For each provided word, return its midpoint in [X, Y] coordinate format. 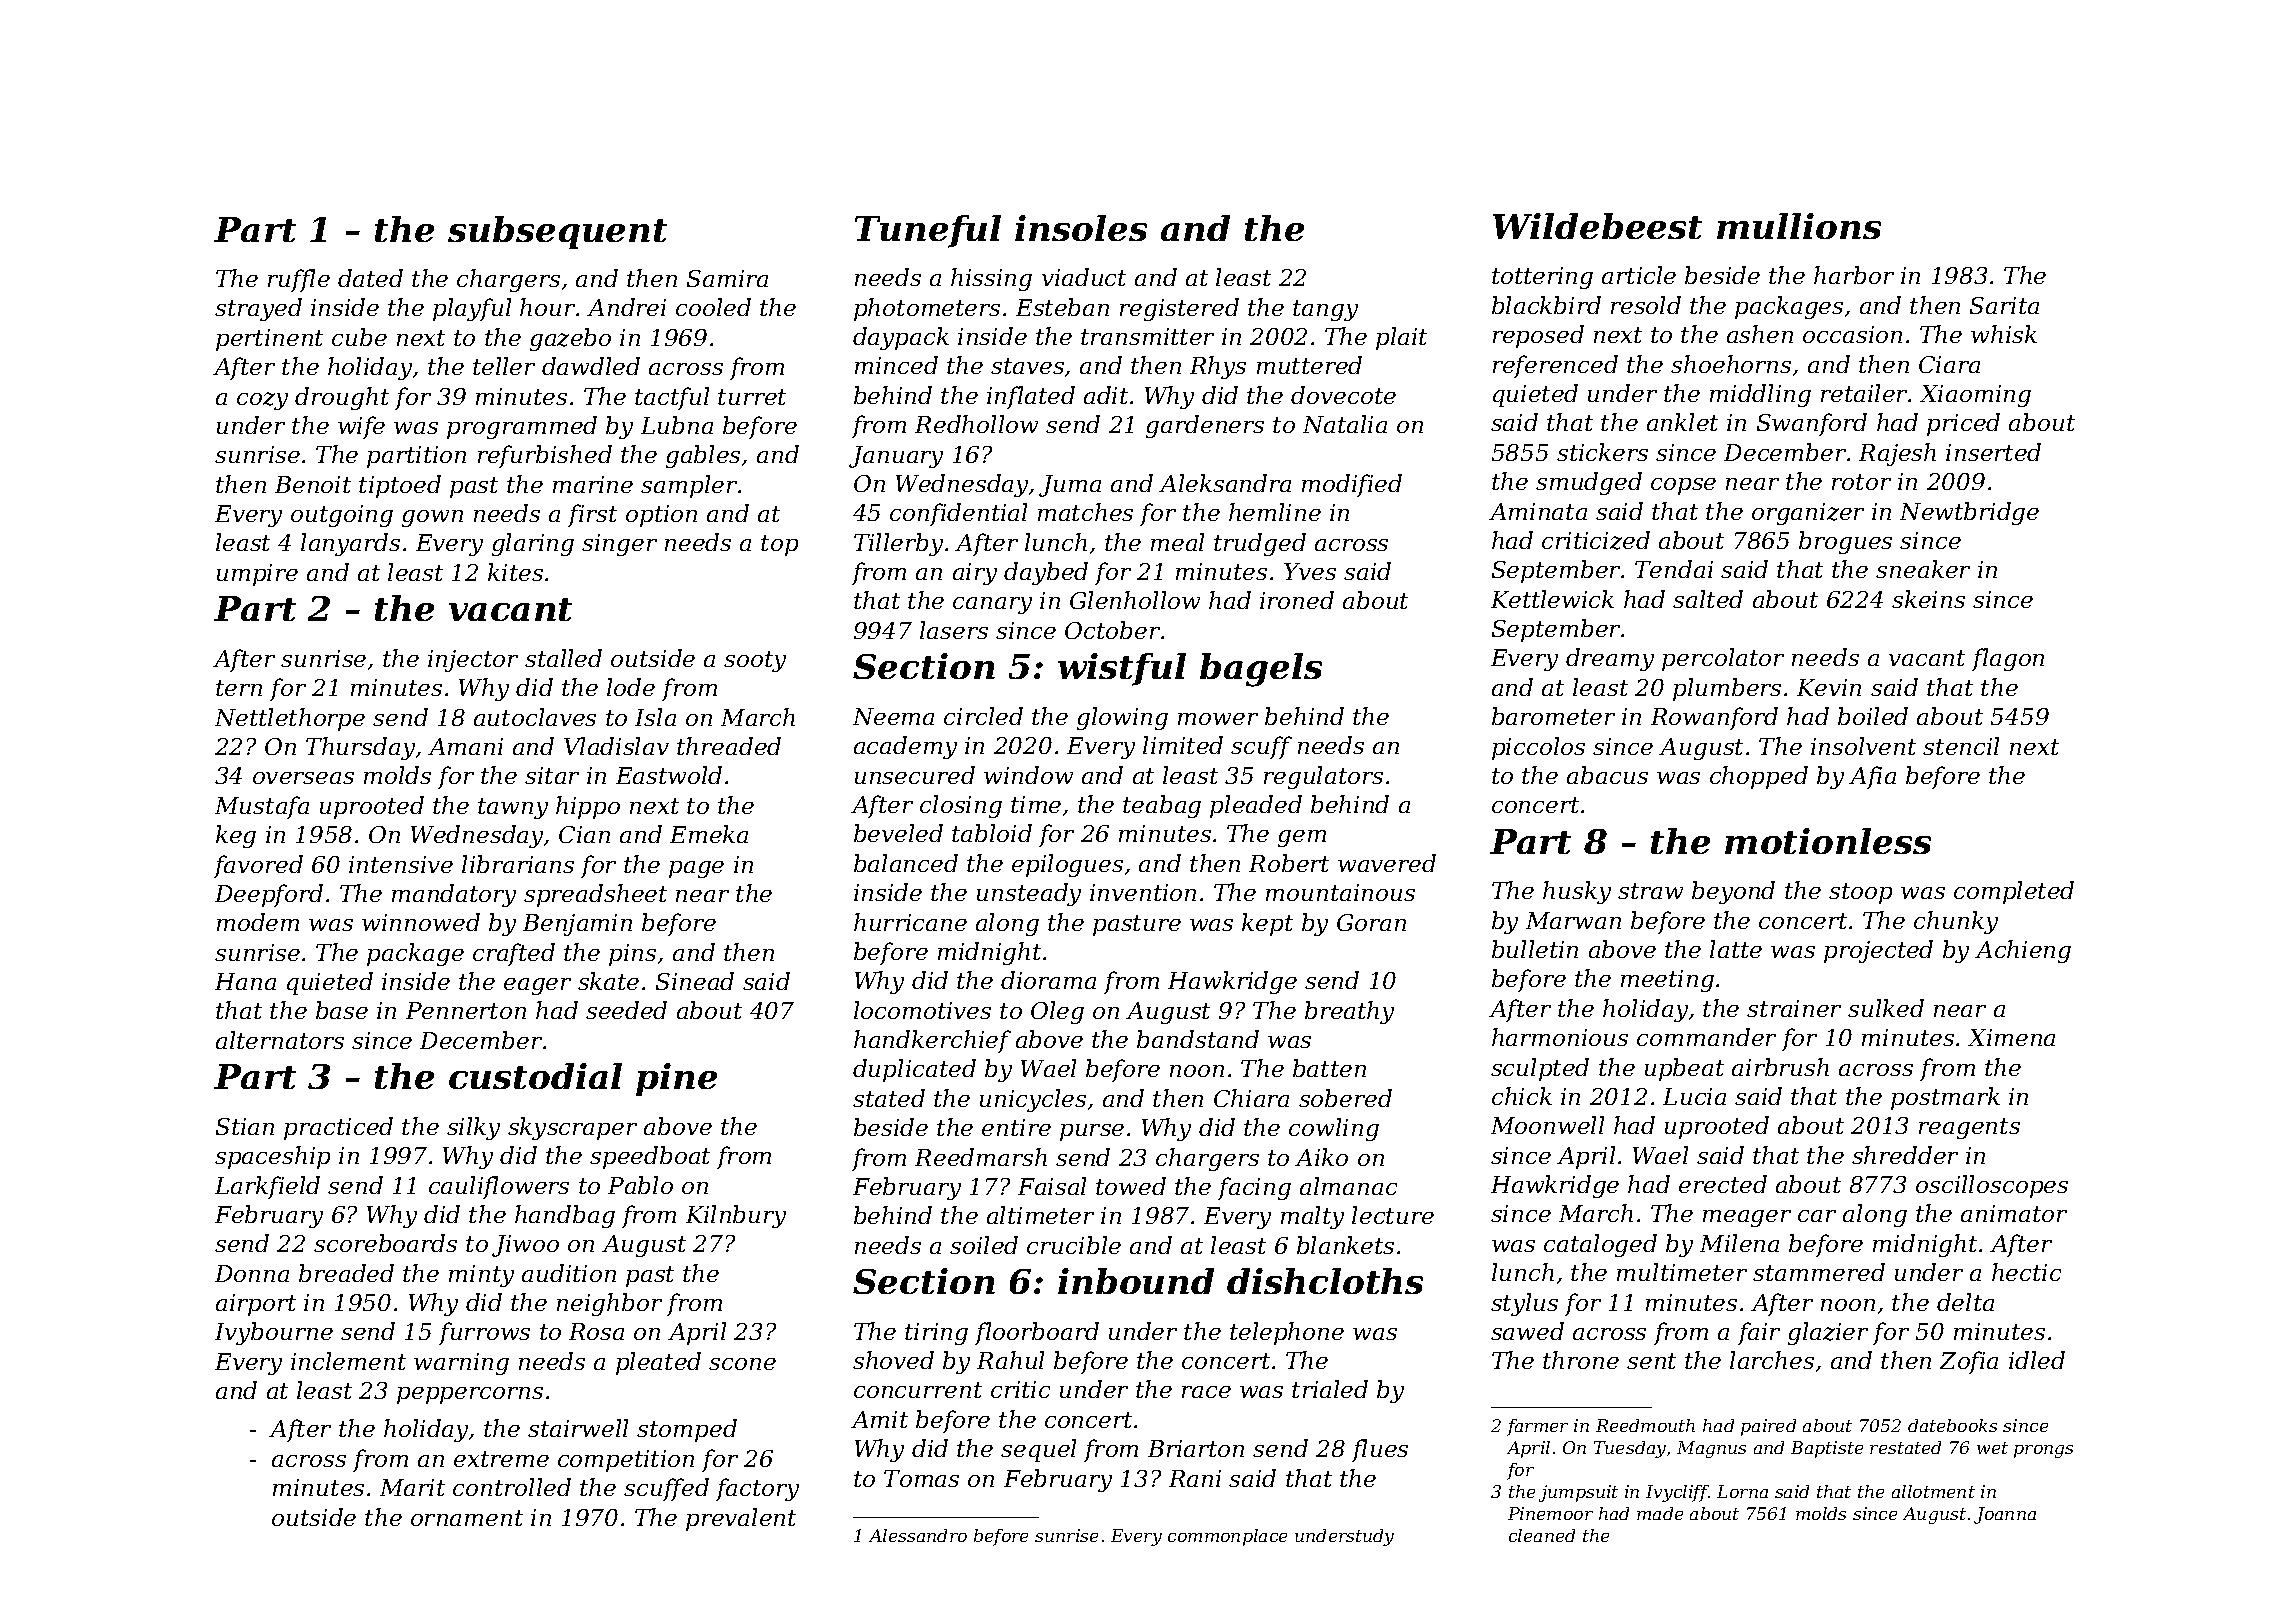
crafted [514, 954]
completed [2014, 892]
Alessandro [918, 1535]
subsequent [557, 232]
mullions [1799, 226]
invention [1143, 892]
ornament [467, 1518]
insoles [1081, 228]
